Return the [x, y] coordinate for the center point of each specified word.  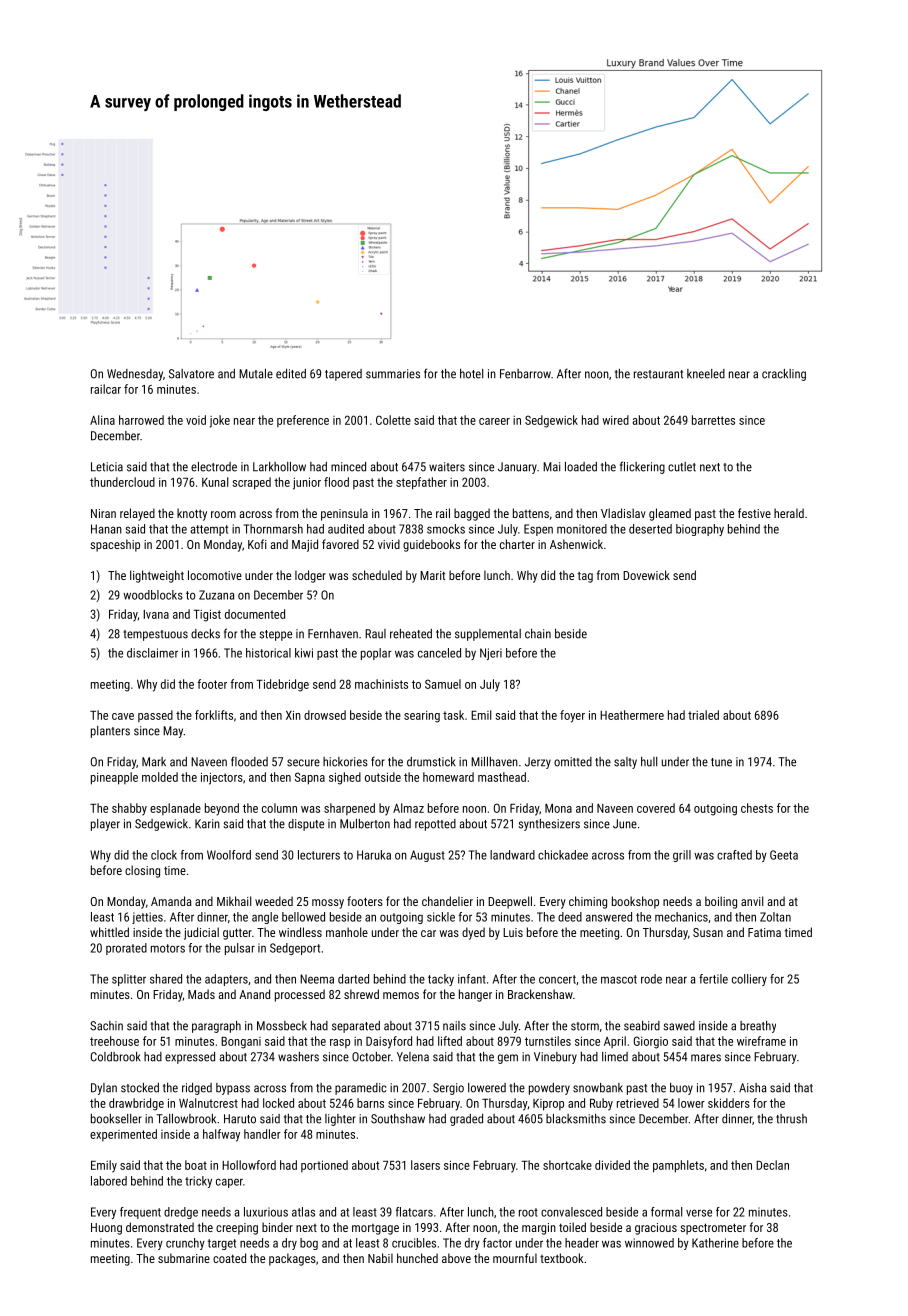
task [453, 715]
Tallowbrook [186, 1119]
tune [721, 762]
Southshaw [398, 1119]
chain [538, 634]
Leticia [107, 467]
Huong [106, 1229]
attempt [209, 530]
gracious [656, 1229]
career [494, 421]
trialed [703, 715]
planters [110, 732]
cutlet [682, 467]
